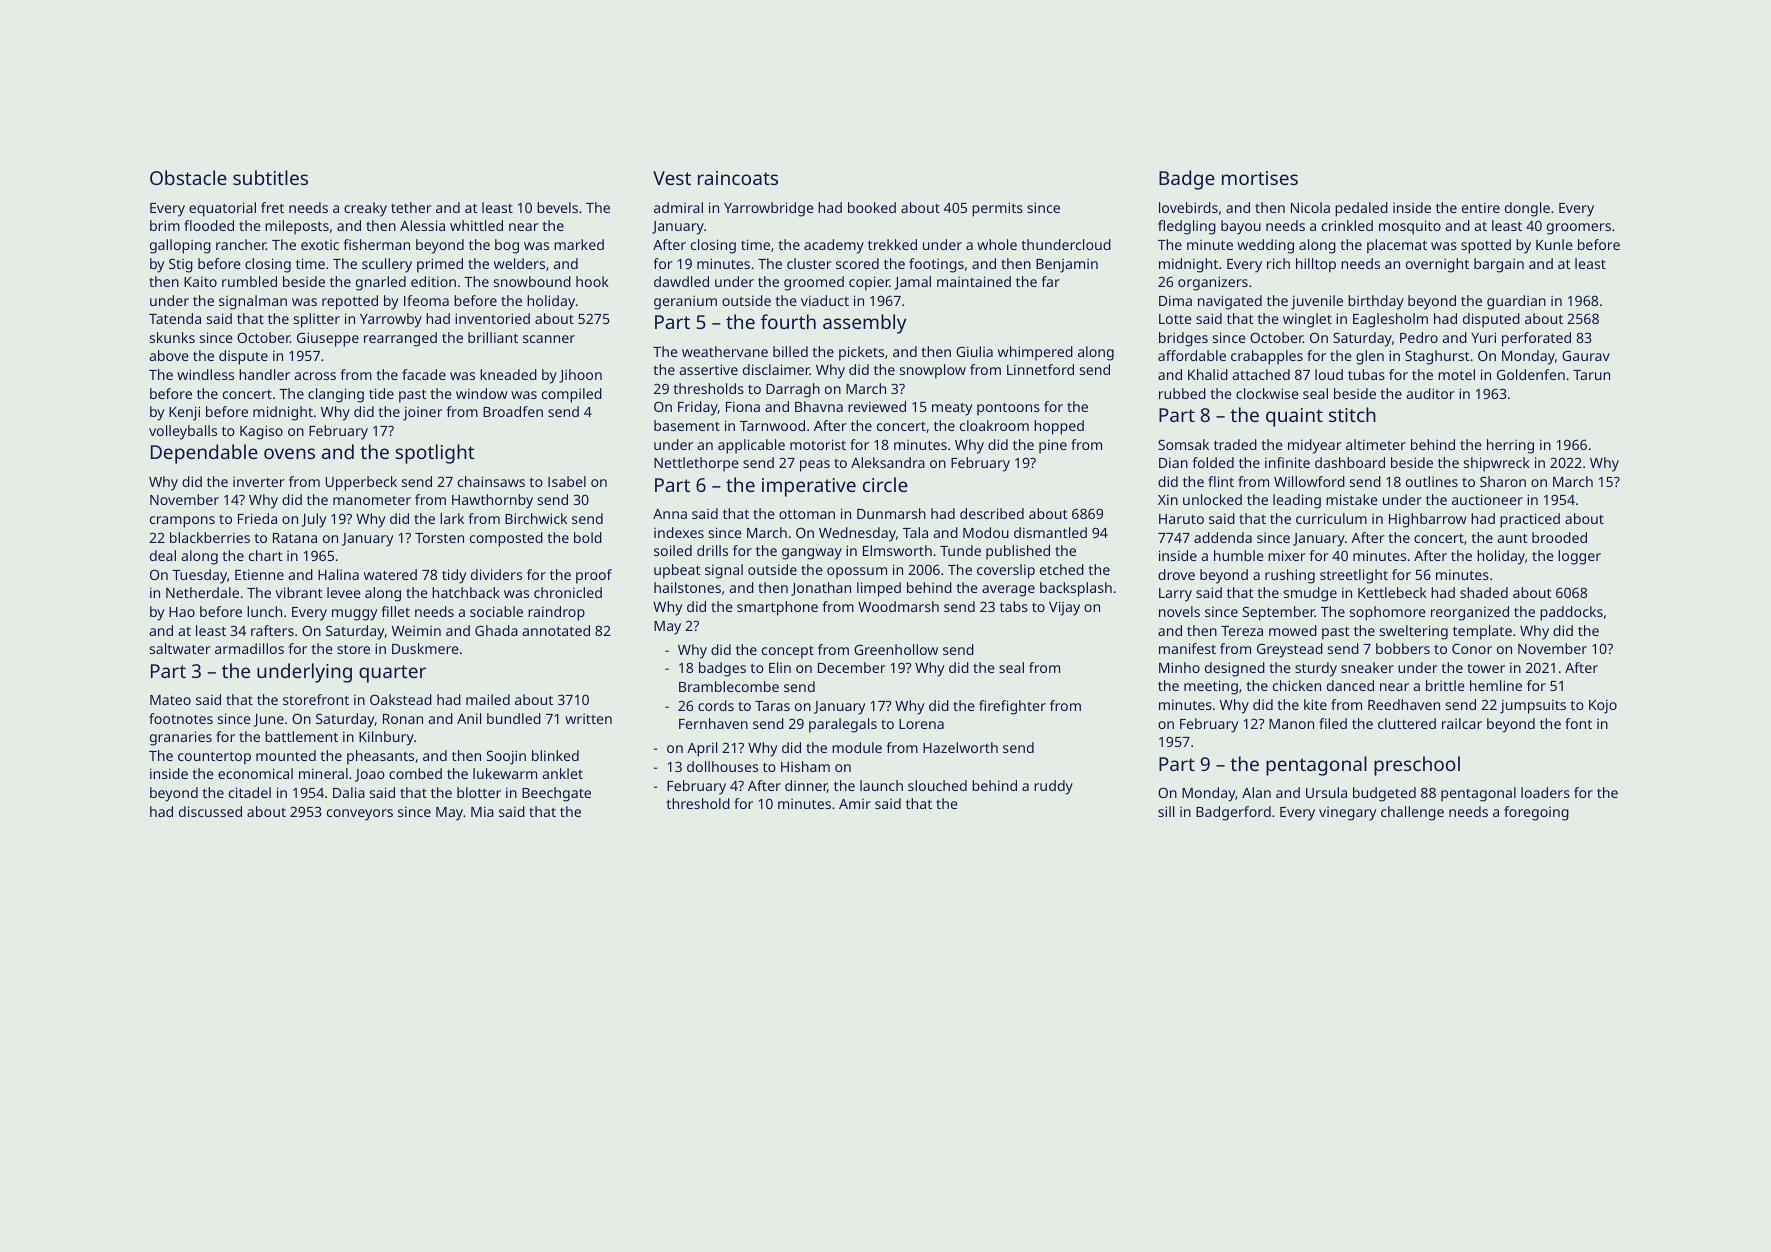 The image size is (1771, 1252). What do you see at coordinates (320, 245) in the screenshot?
I see `exotic` at bounding box center [320, 245].
